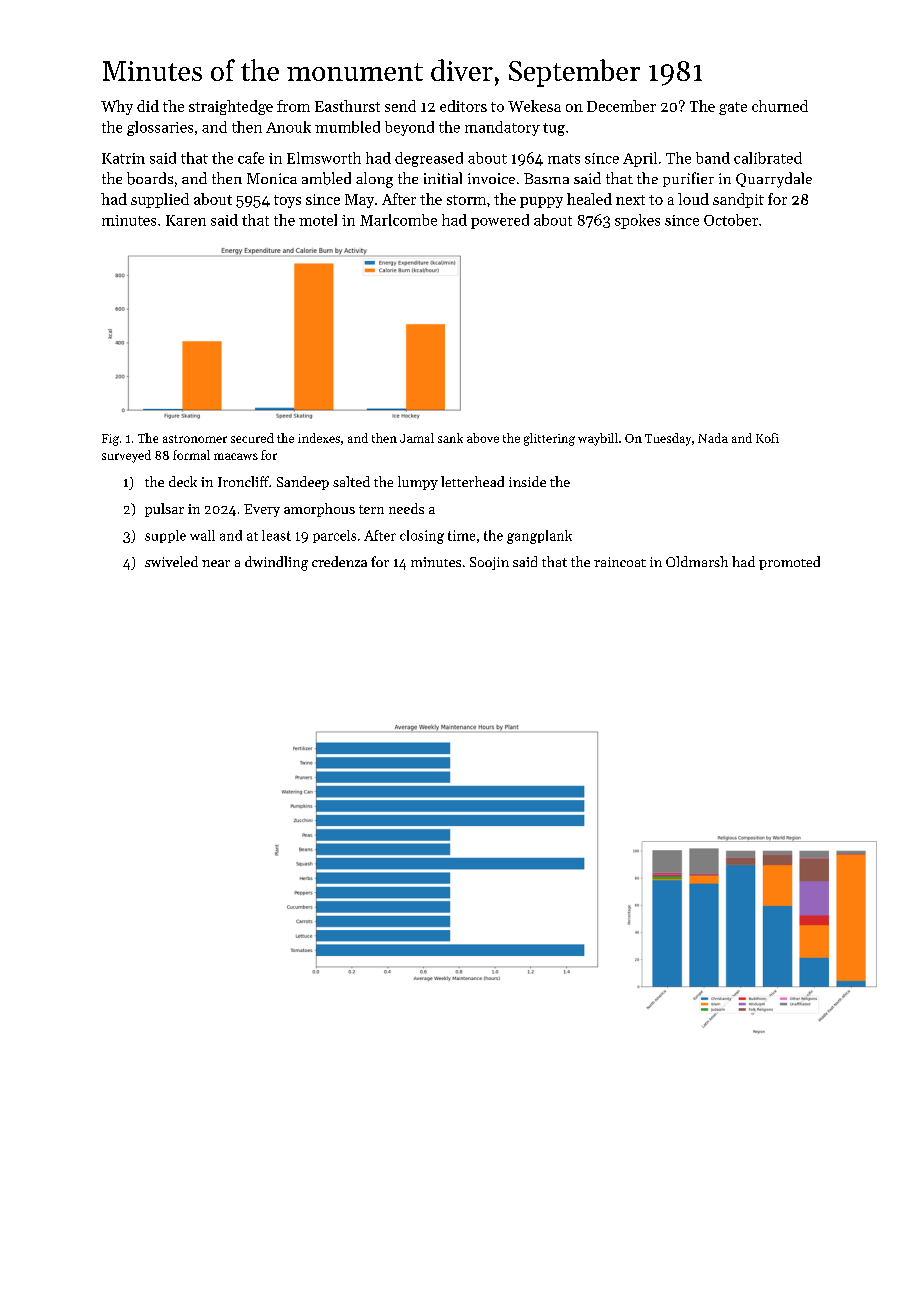  What do you see at coordinates (489, 563) in the page?
I see `Soojin` at bounding box center [489, 563].
